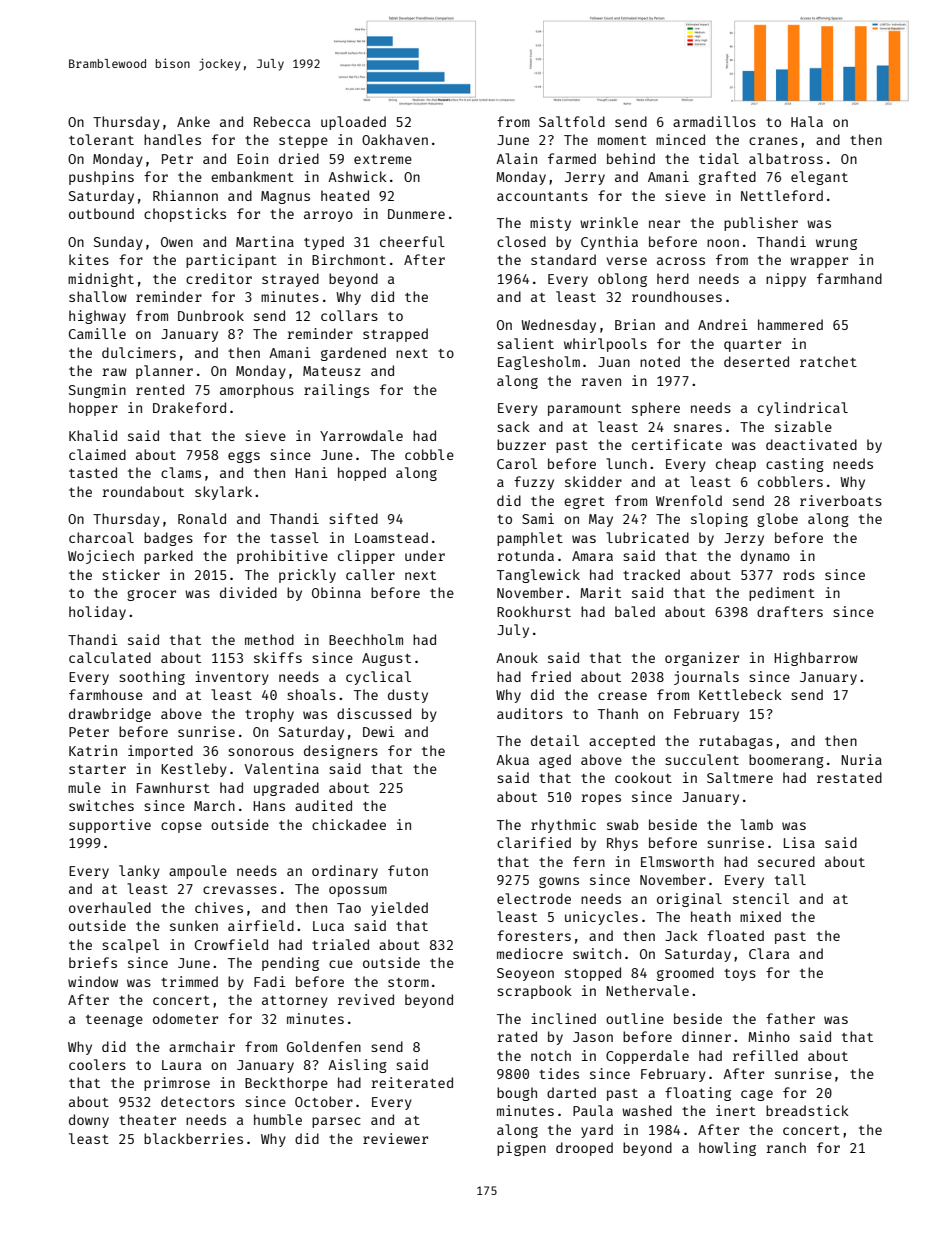 The image size is (952, 1233). Describe the element at coordinates (202, 1046) in the document. I see `armchair` at that location.
